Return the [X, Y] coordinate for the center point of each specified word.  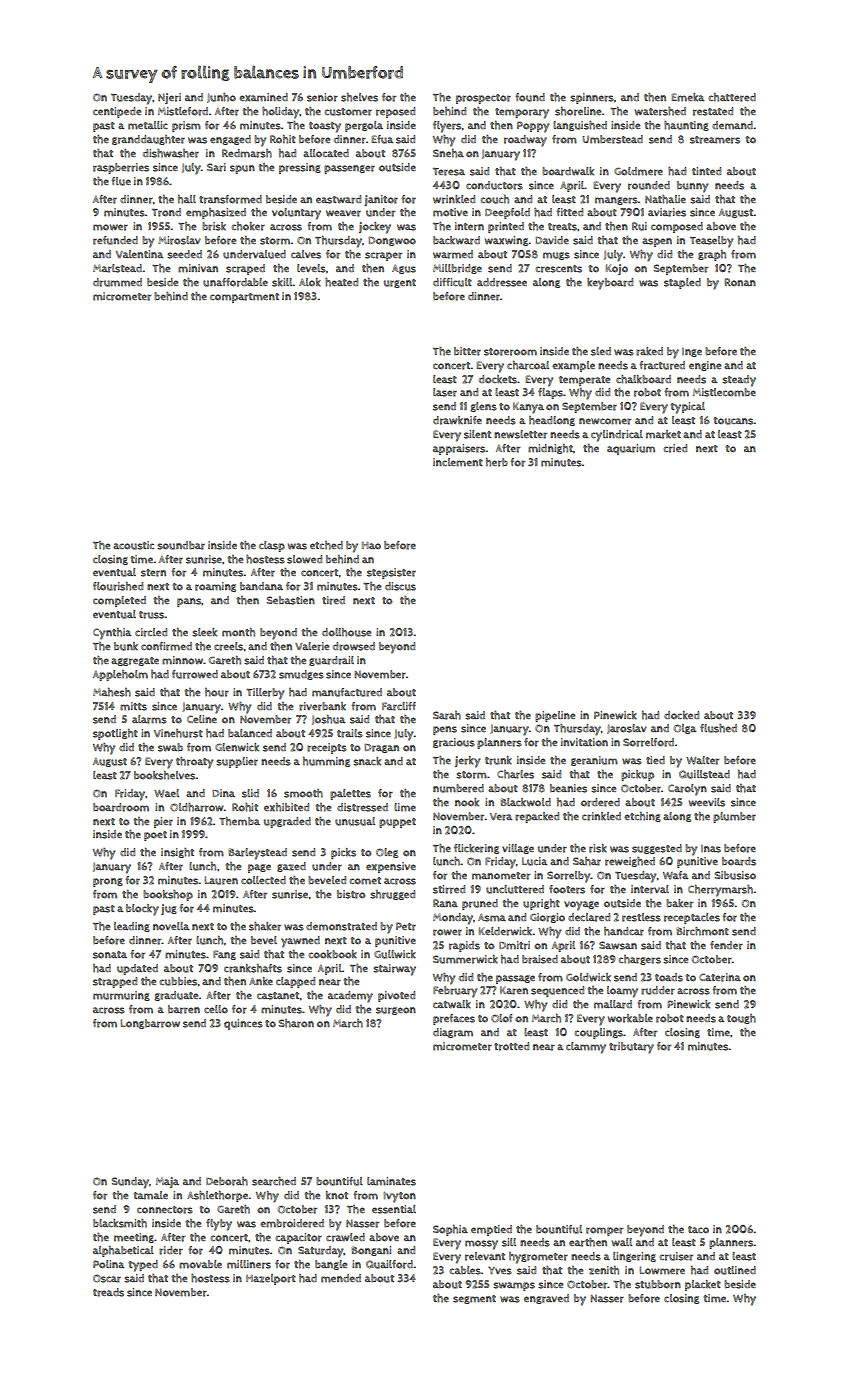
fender [726, 945]
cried [675, 448]
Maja [167, 1182]
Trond [166, 212]
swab [170, 747]
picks [343, 853]
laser [445, 392]
